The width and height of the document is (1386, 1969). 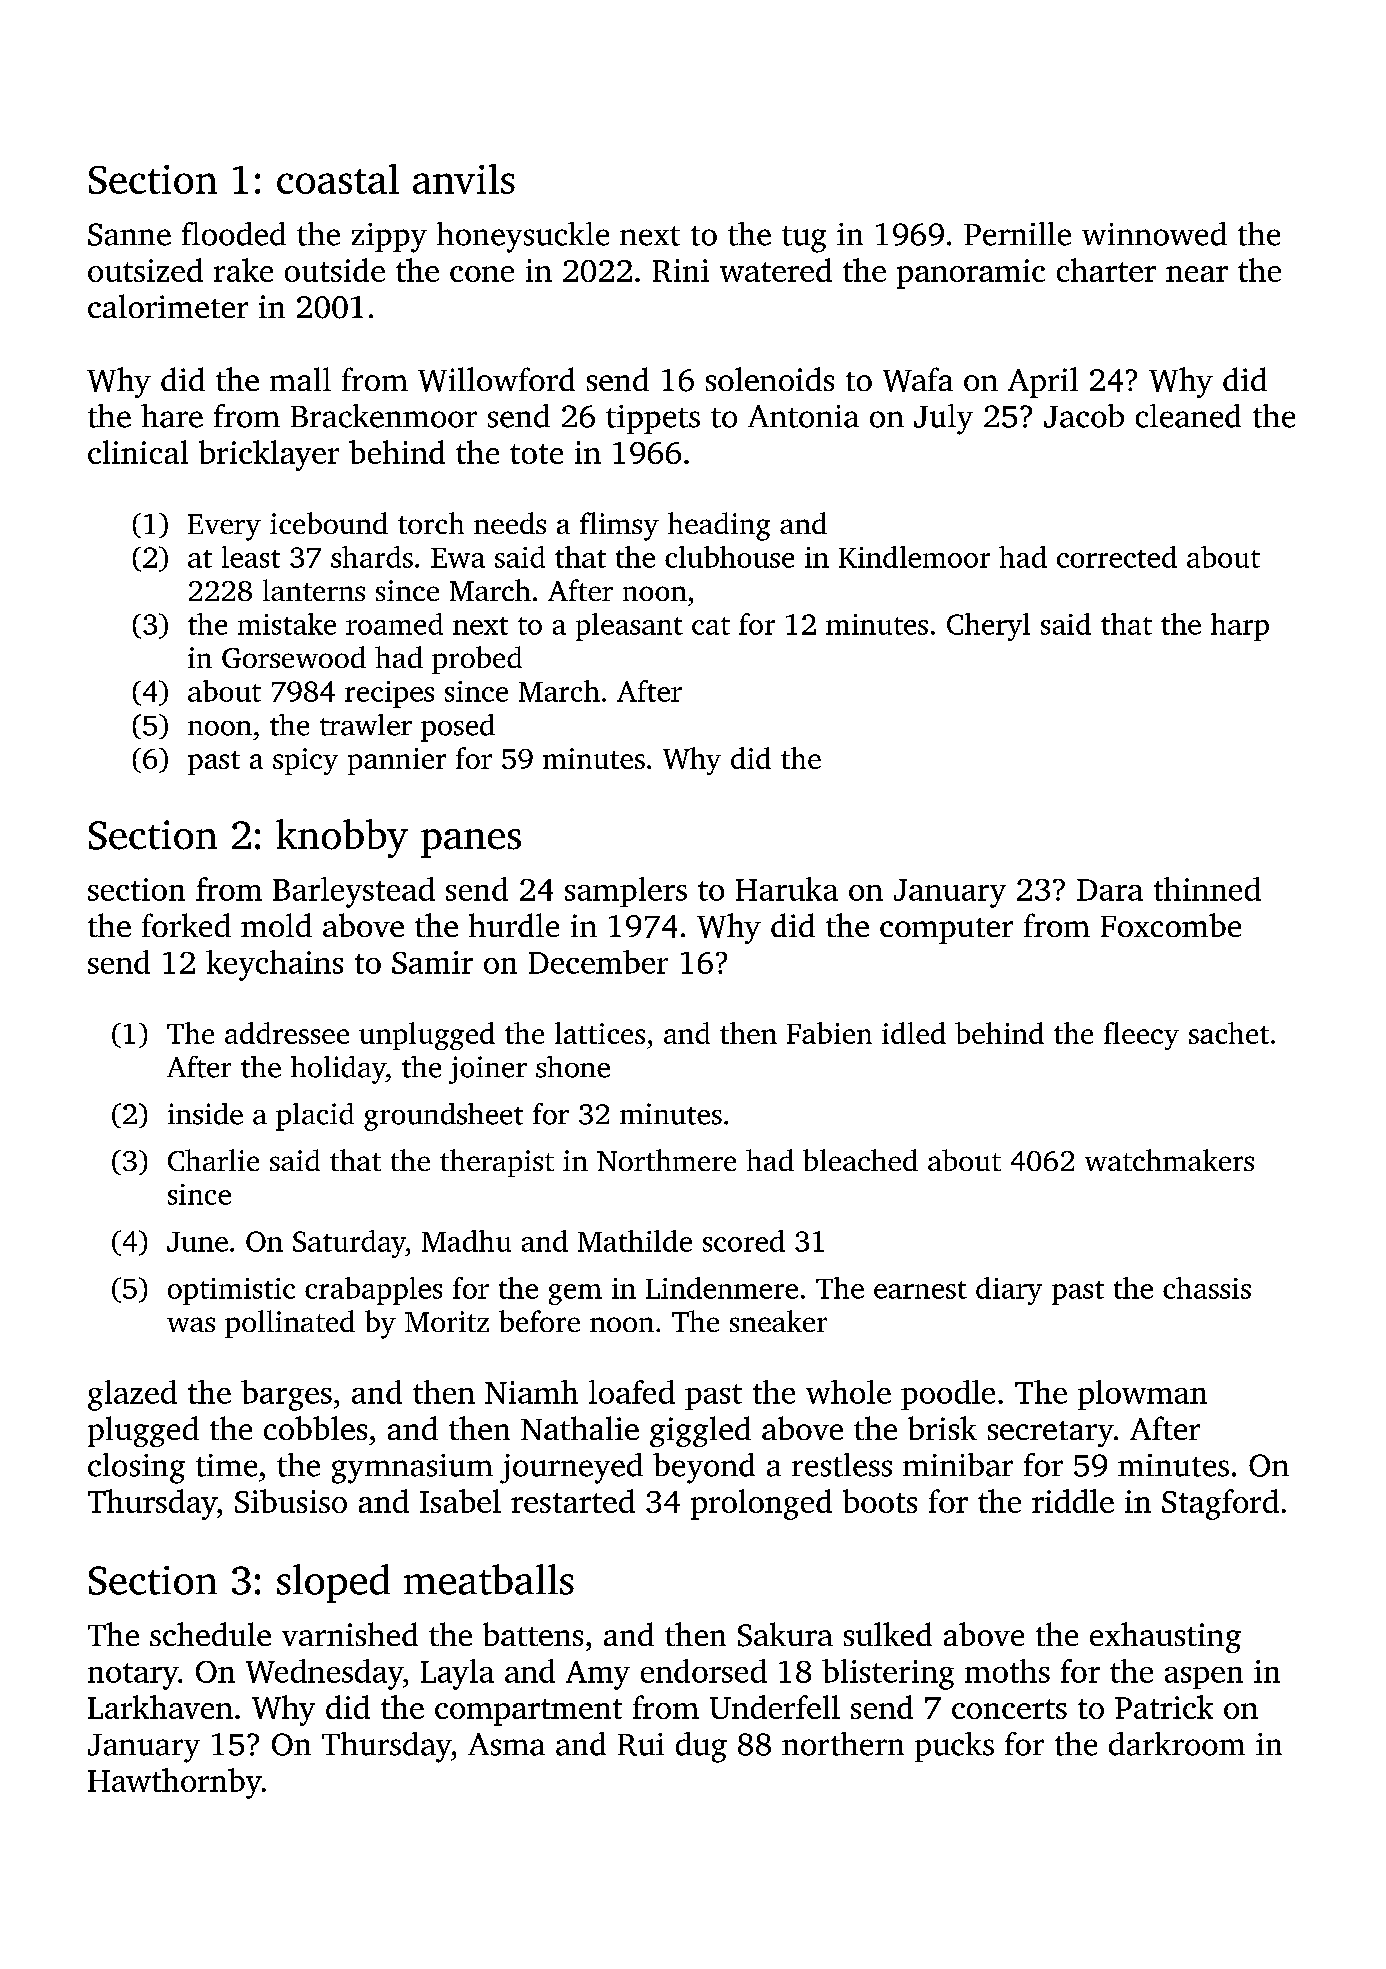 What do you see at coordinates (1188, 416) in the document?
I see `cleaned` at bounding box center [1188, 416].
